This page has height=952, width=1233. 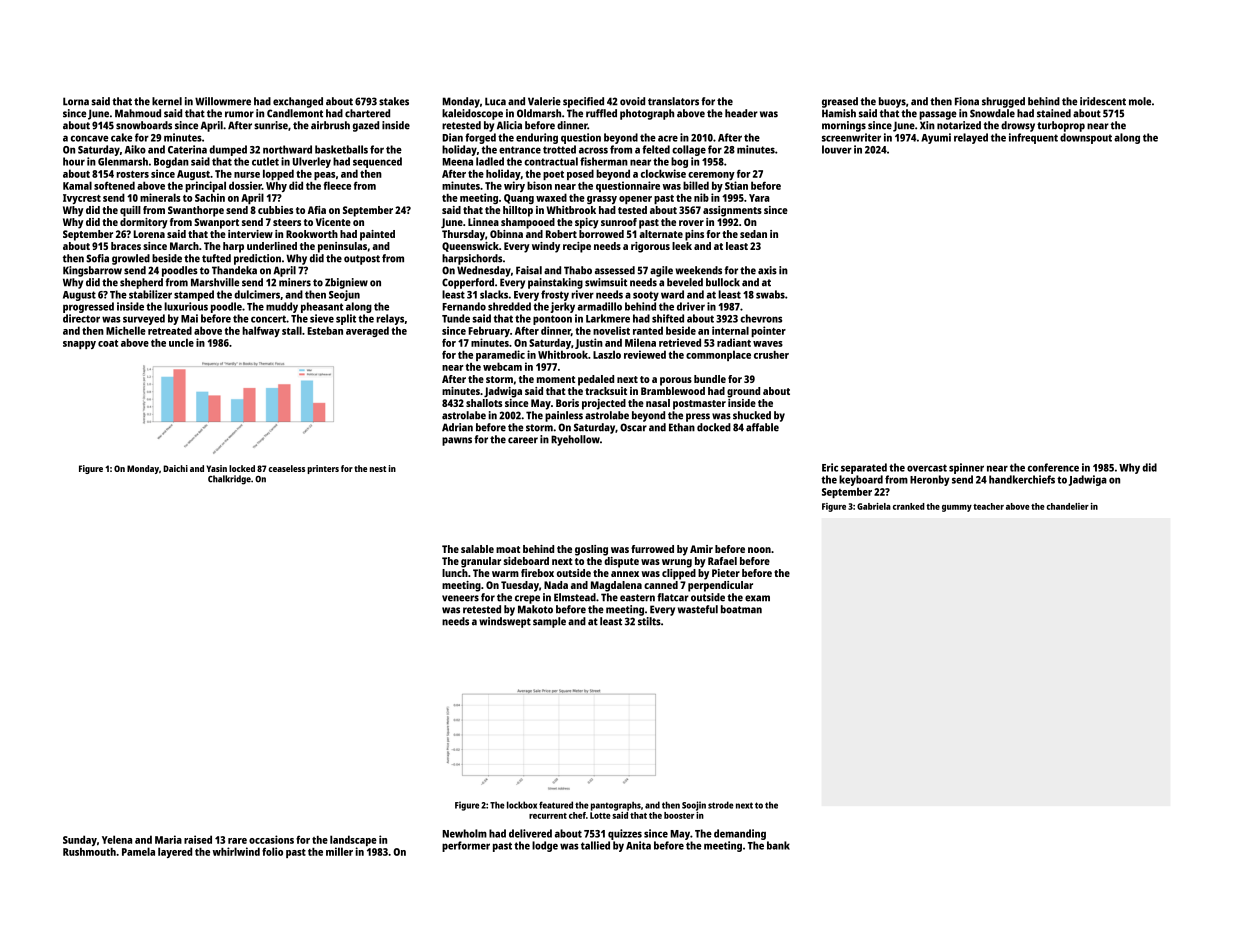 I want to click on Daichi, so click(x=175, y=468).
